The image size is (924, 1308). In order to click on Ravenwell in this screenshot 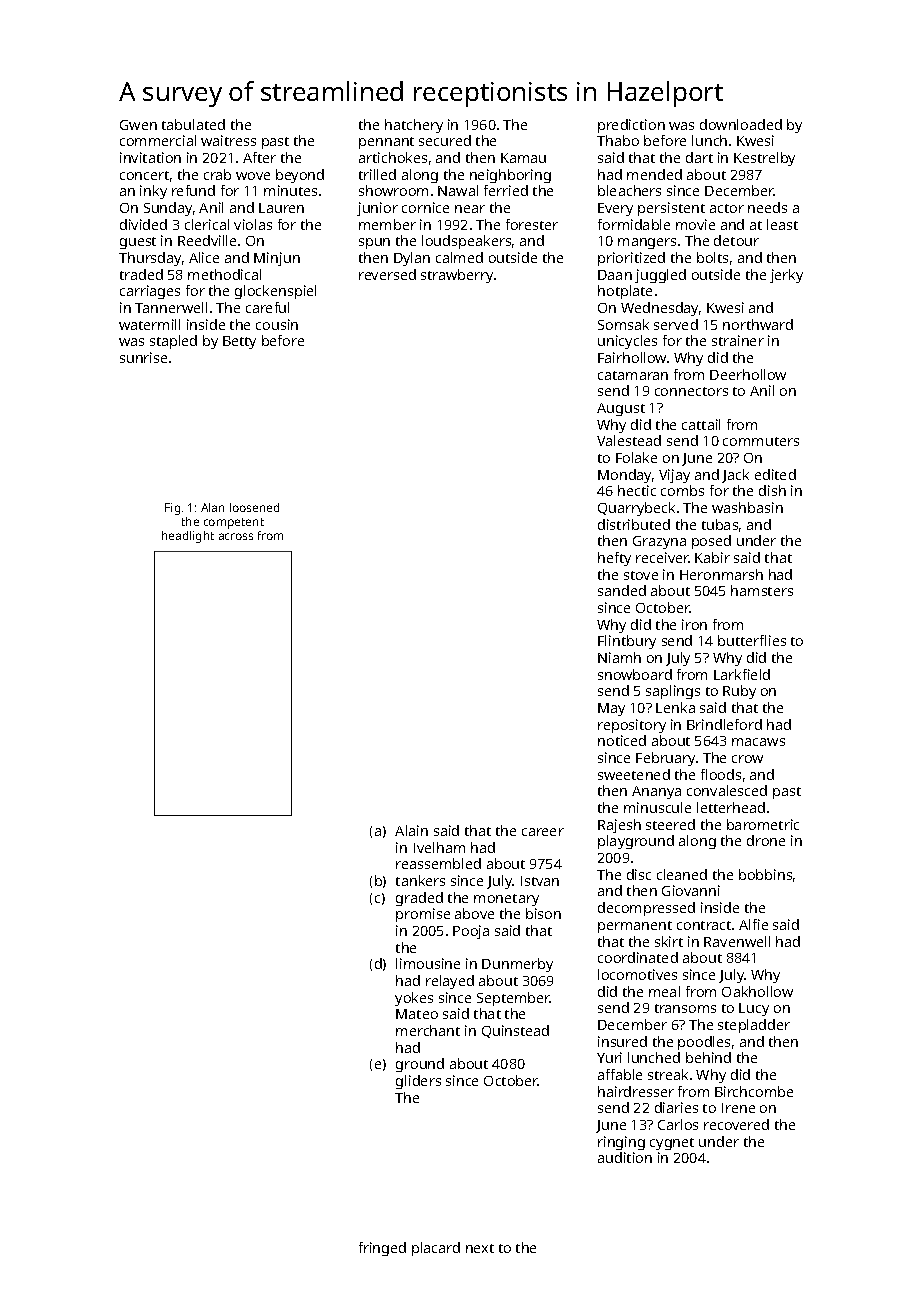, I will do `click(737, 941)`.
